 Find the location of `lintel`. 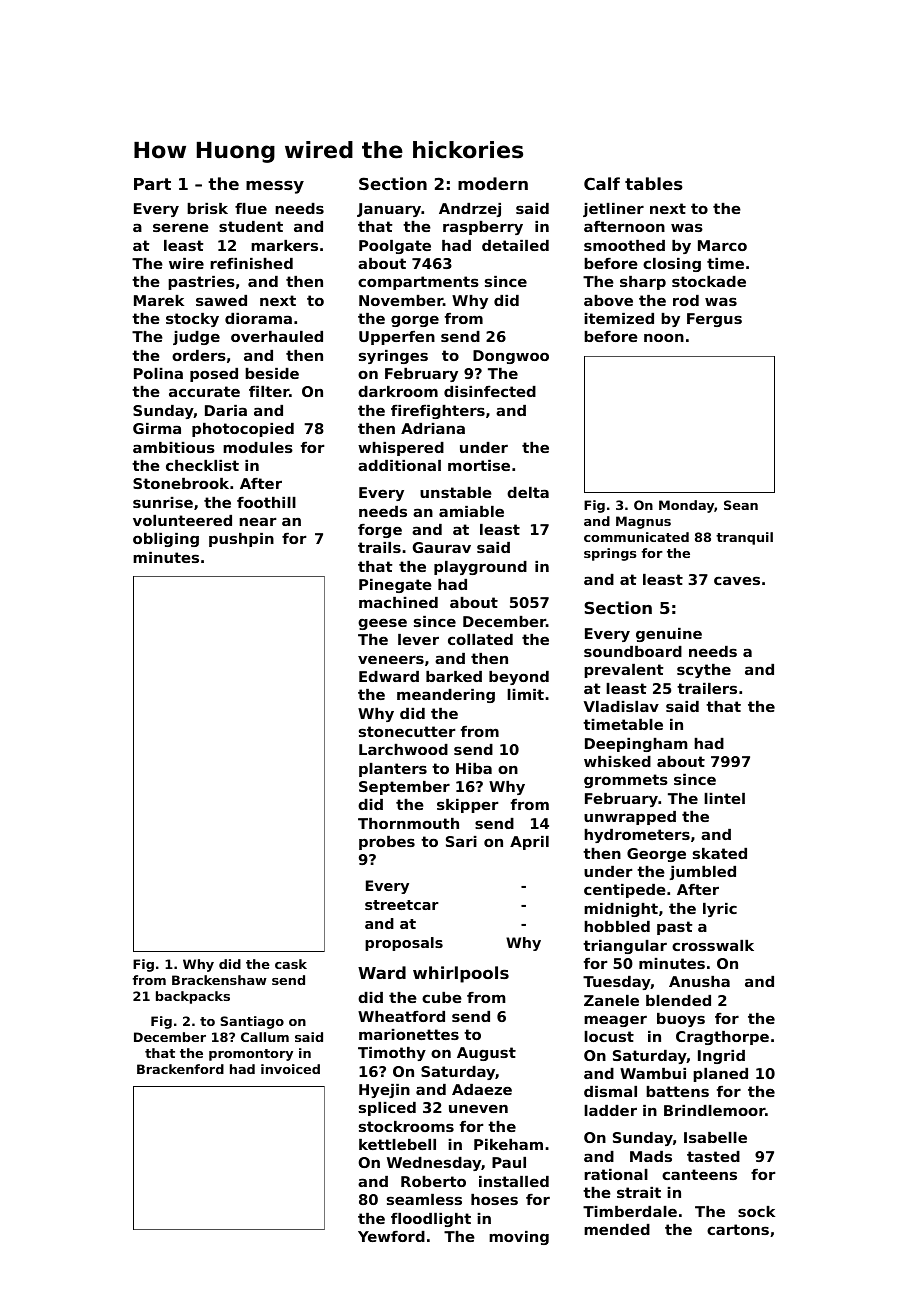

lintel is located at coordinates (724, 798).
